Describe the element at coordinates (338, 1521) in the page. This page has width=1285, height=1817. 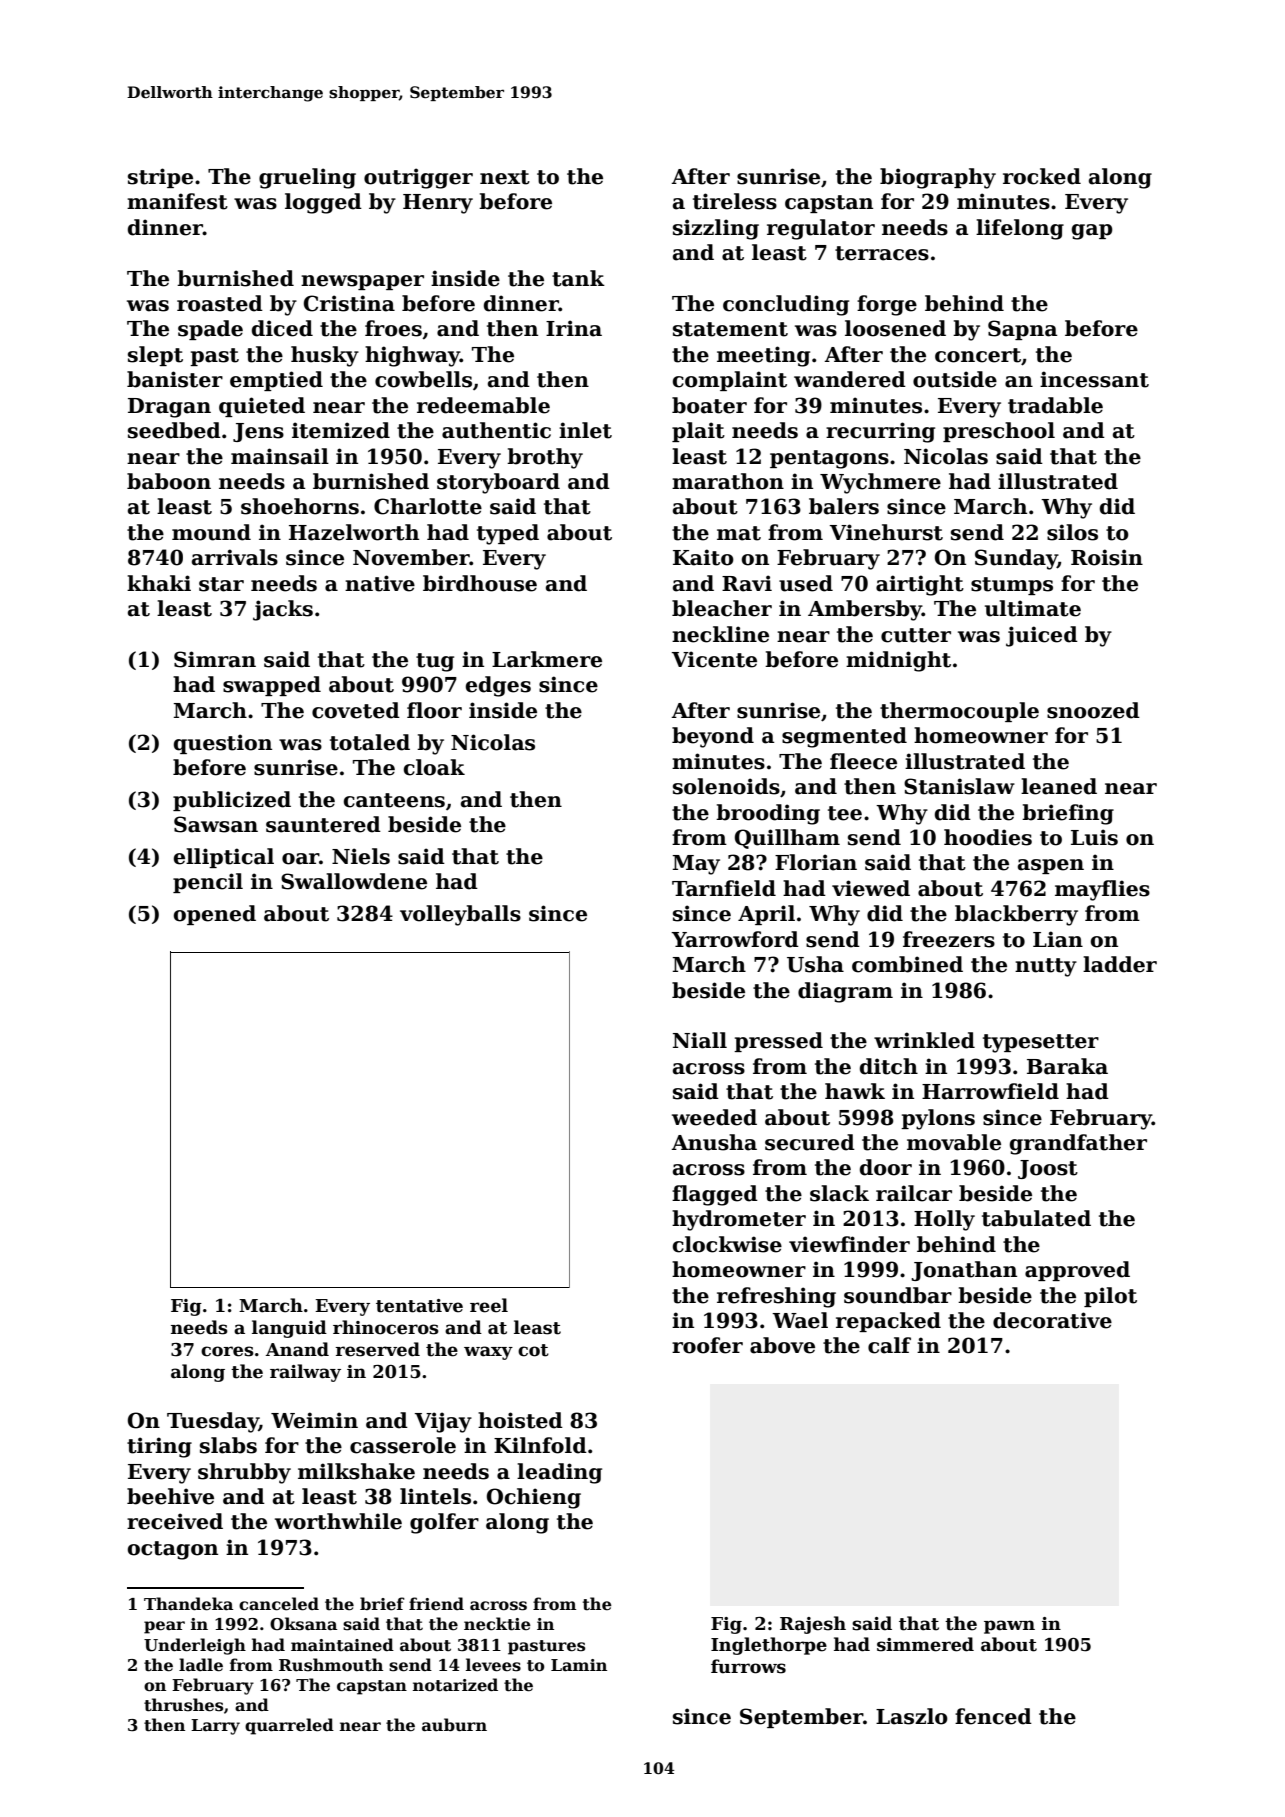
I see `worthwhile` at that location.
